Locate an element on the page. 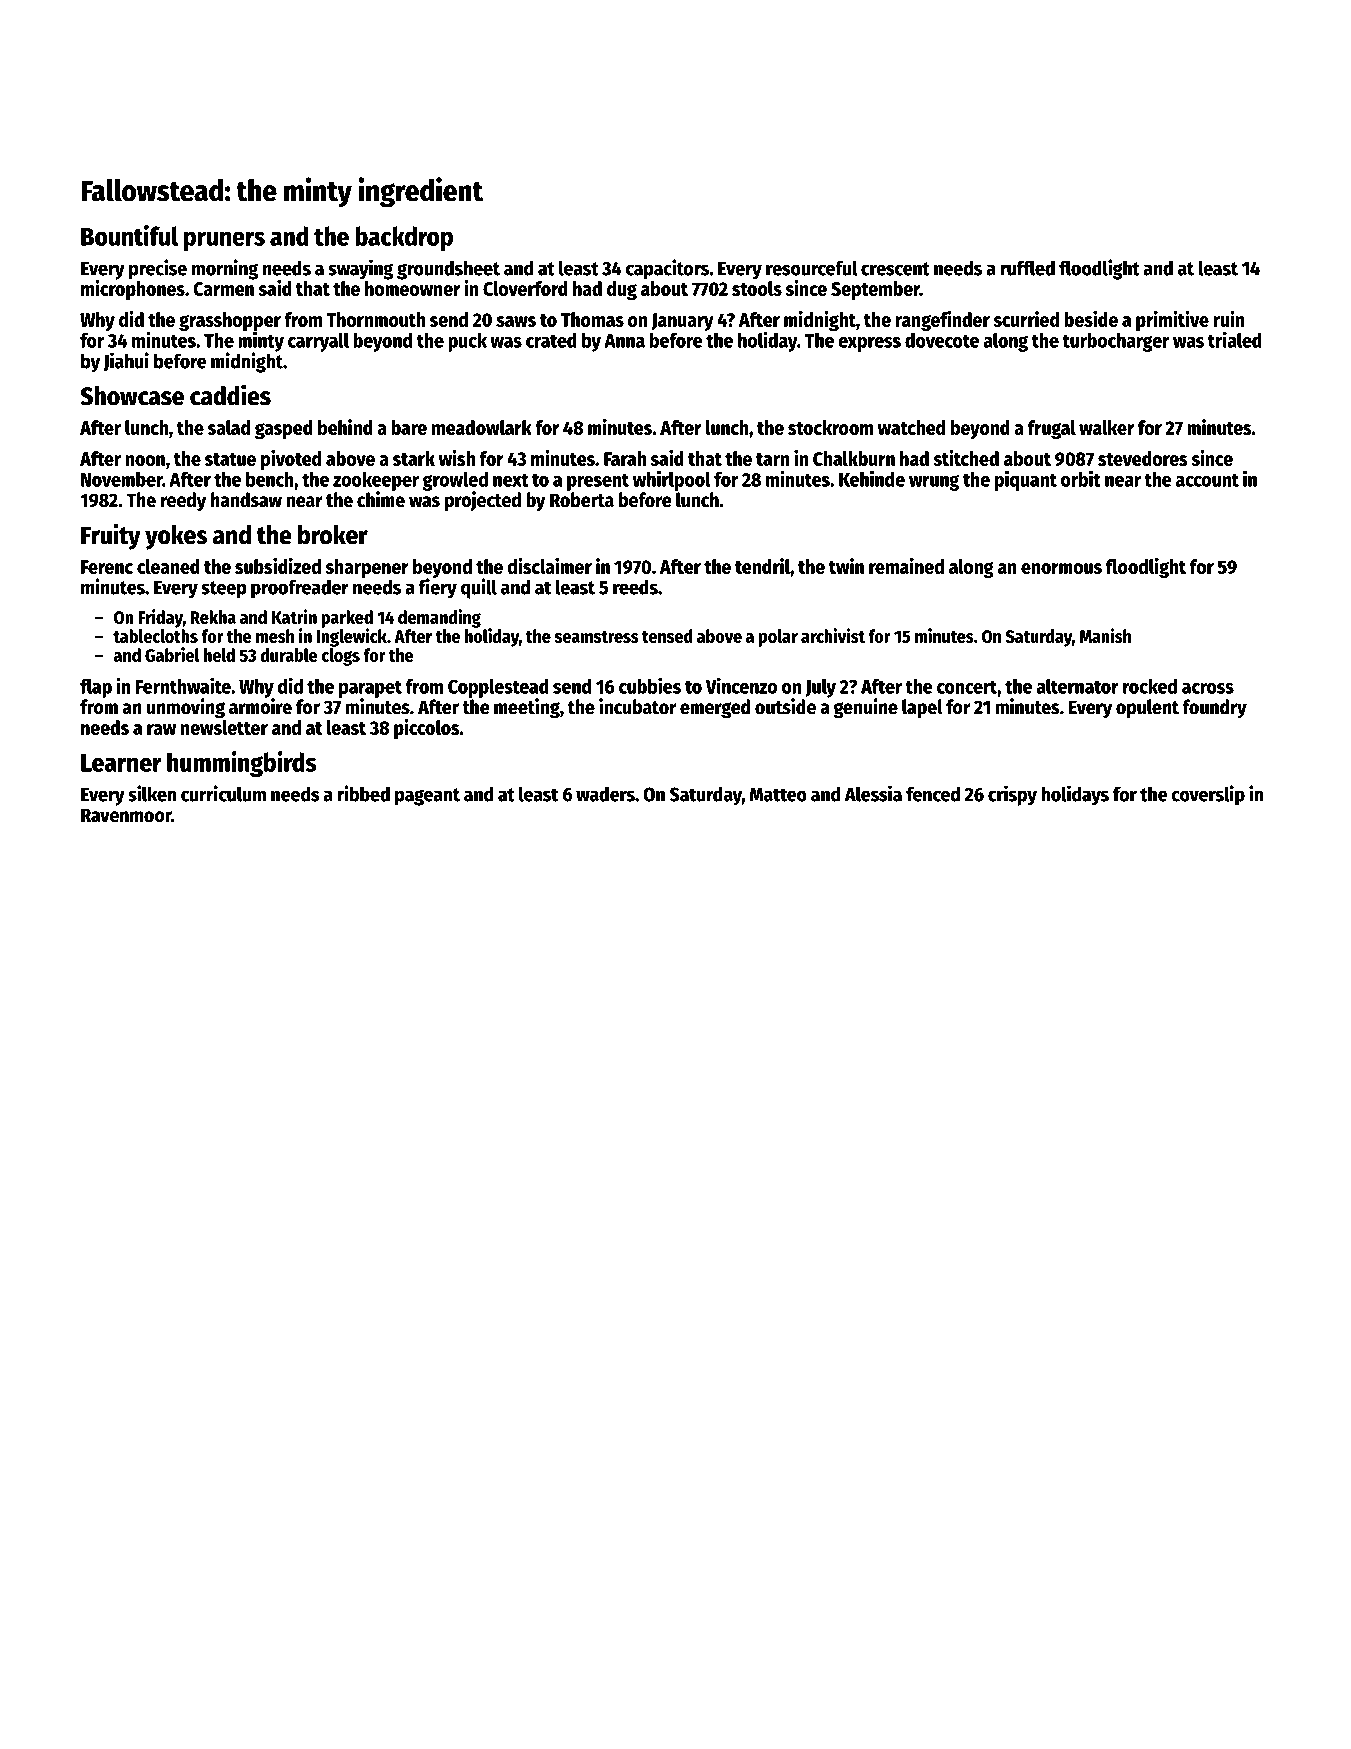 Image resolution: width=1351 pixels, height=1749 pixels. ruin is located at coordinates (1229, 319).
